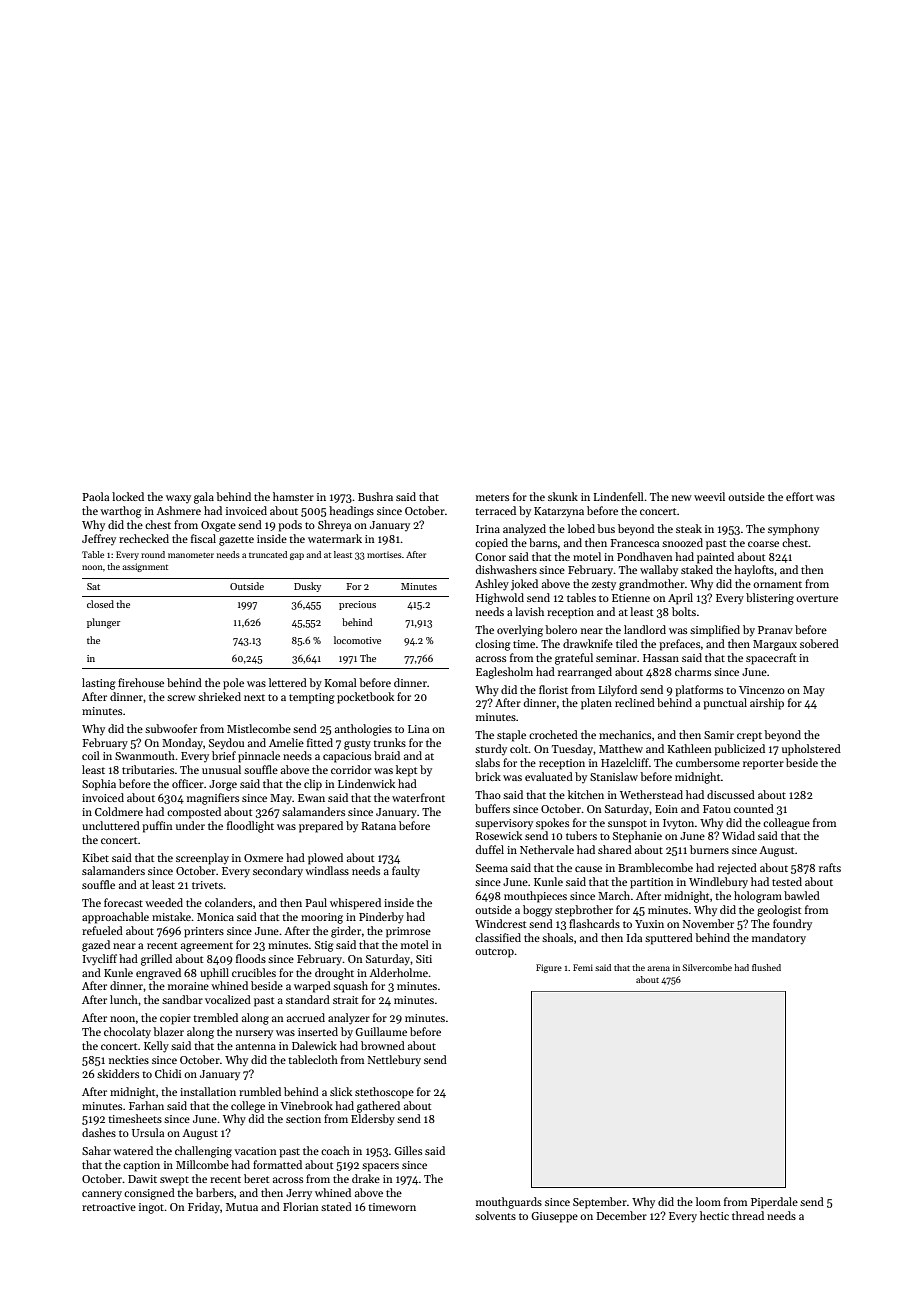  Describe the element at coordinates (233, 684) in the document. I see `pole` at that location.
